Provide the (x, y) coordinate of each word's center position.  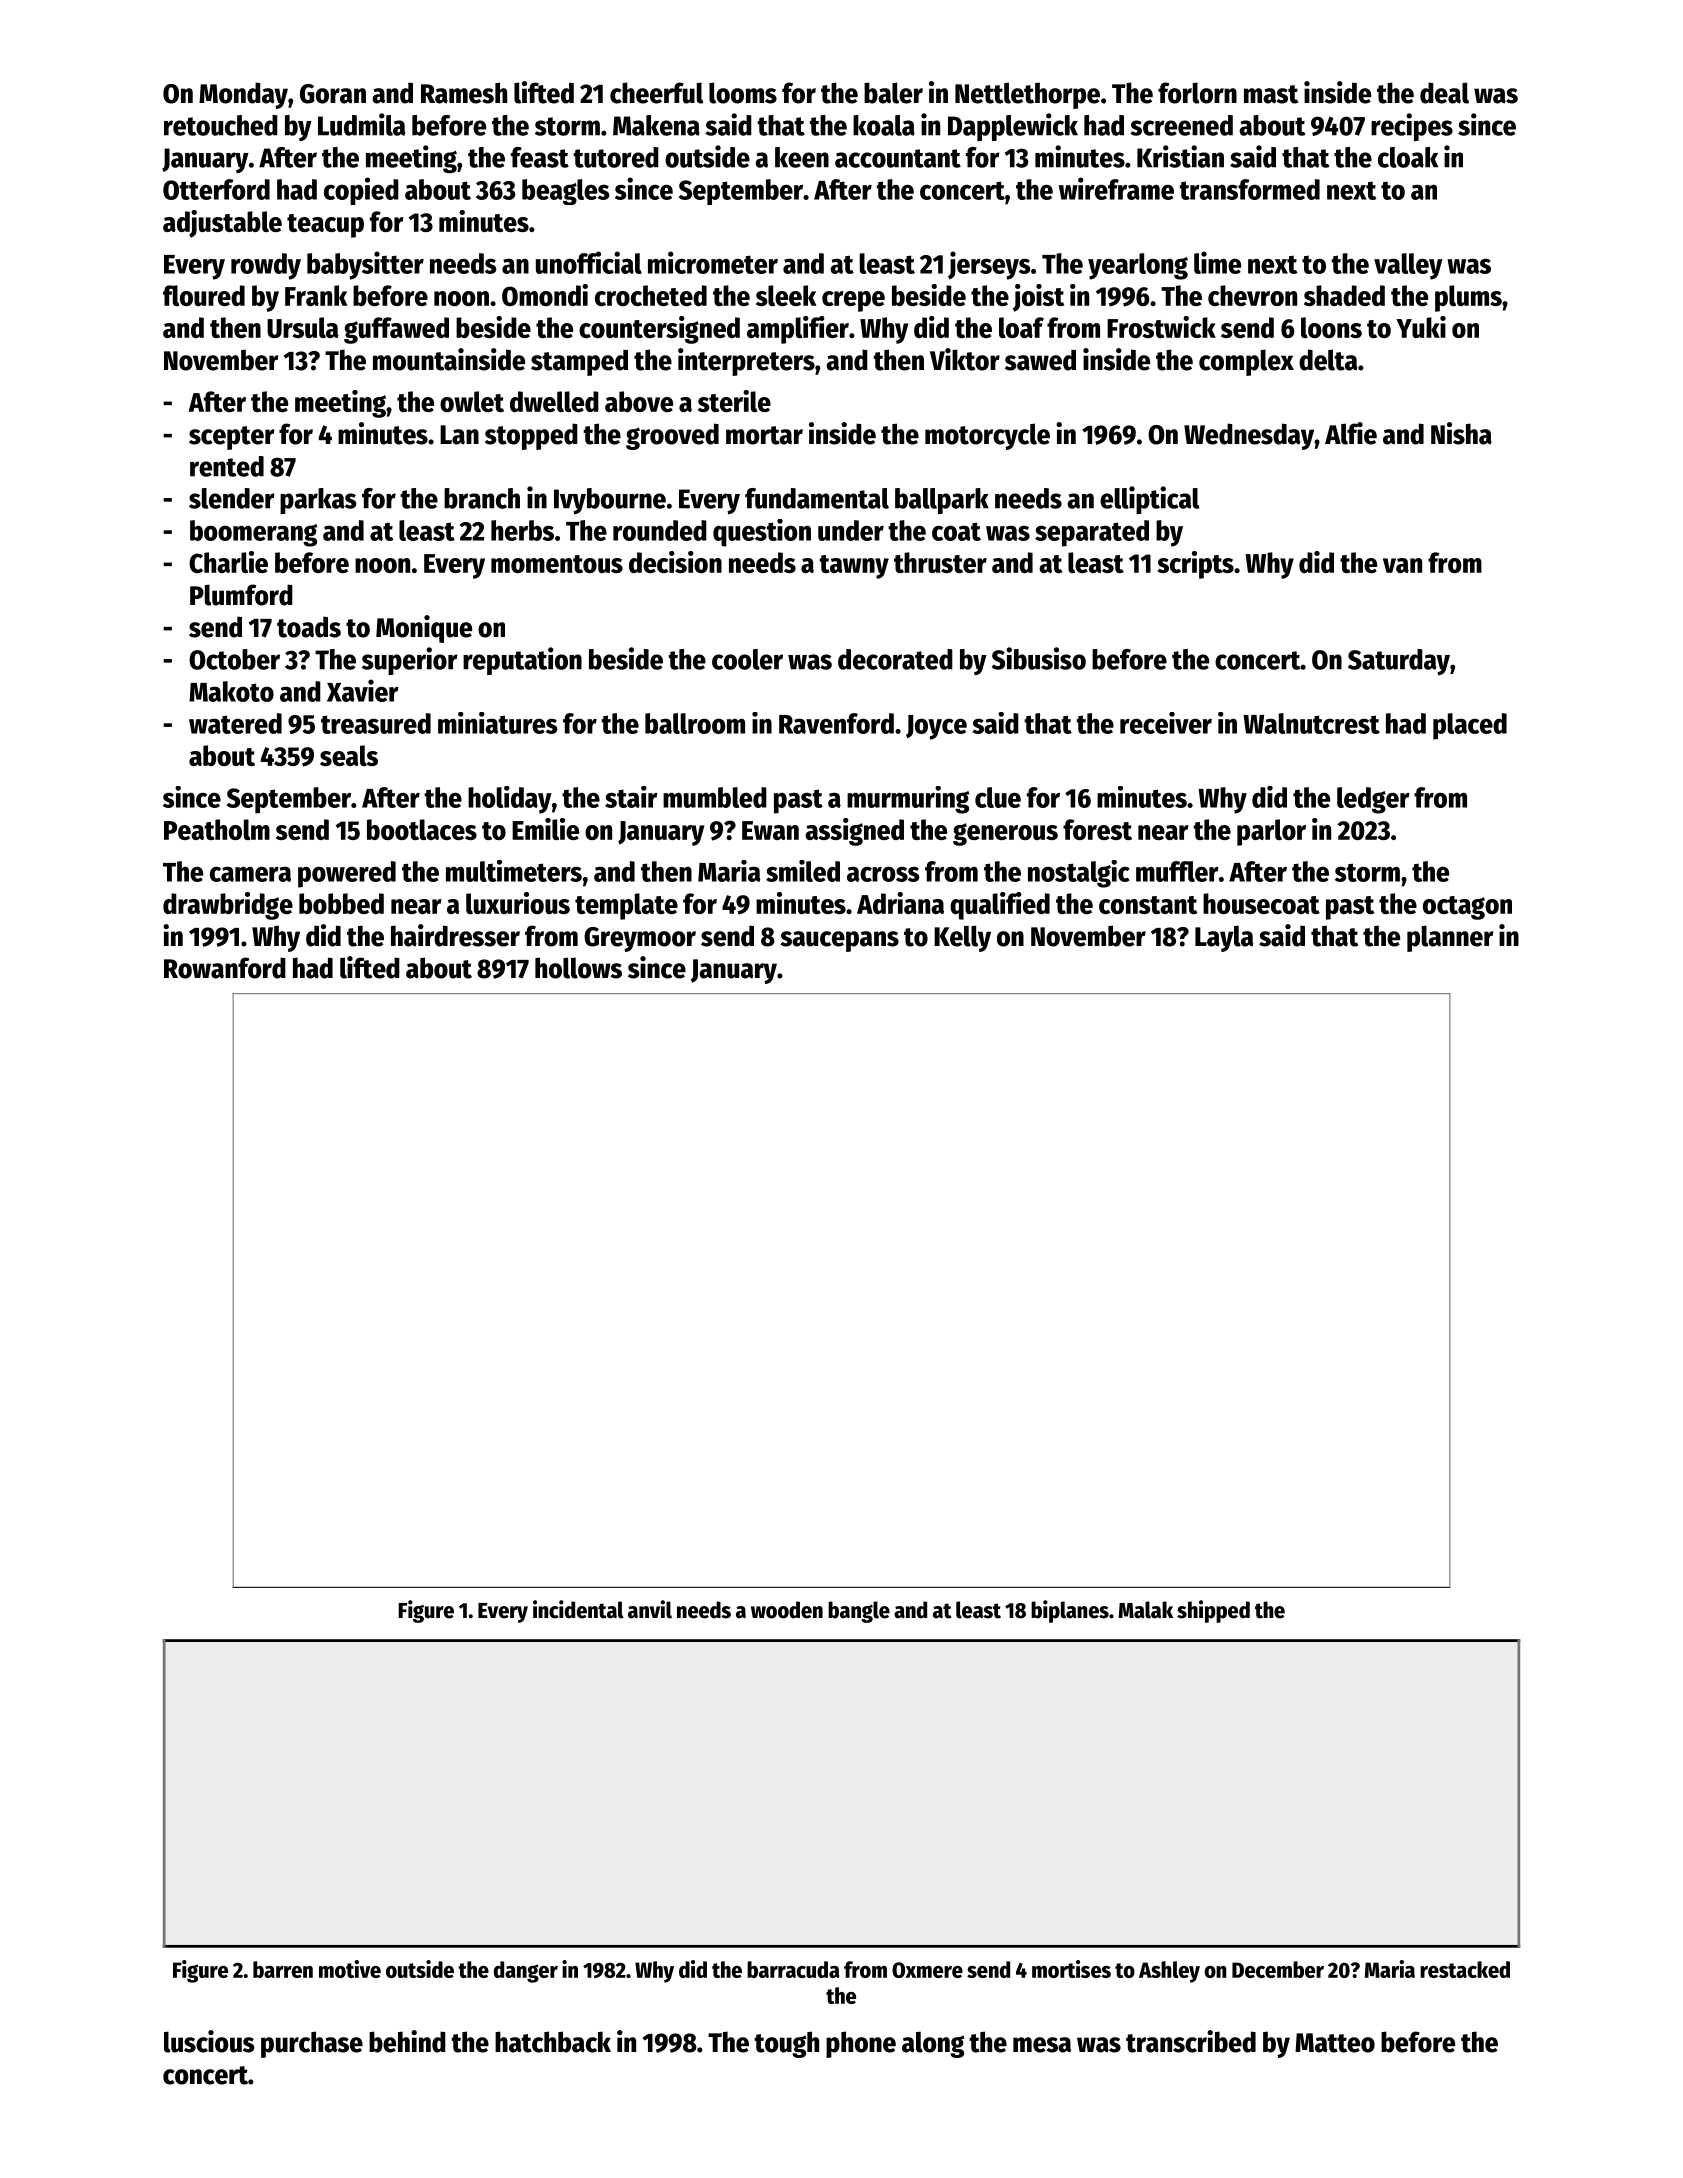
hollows (578, 968)
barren (283, 1969)
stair (631, 797)
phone (861, 2044)
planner (1450, 938)
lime (1217, 262)
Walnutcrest (1311, 723)
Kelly (962, 938)
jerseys (989, 265)
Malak (1145, 1610)
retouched (221, 125)
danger (526, 1972)
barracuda (793, 1969)
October (234, 659)
